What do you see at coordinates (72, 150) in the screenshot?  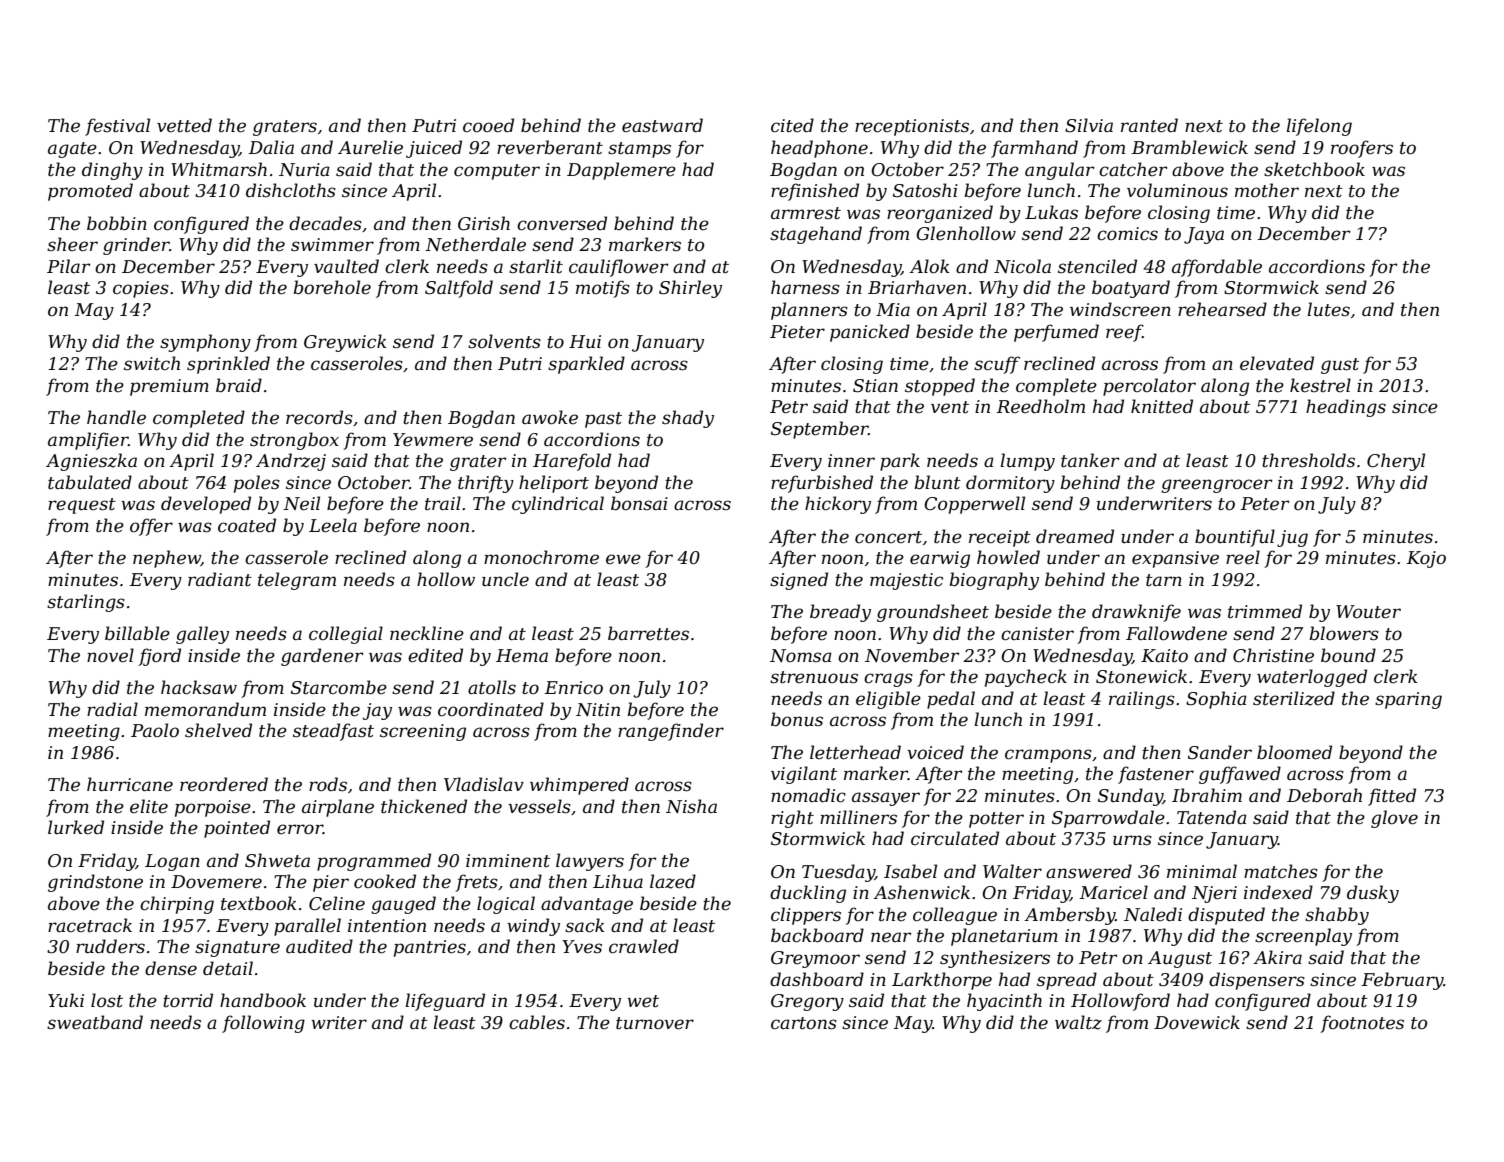 I see `agate` at bounding box center [72, 150].
